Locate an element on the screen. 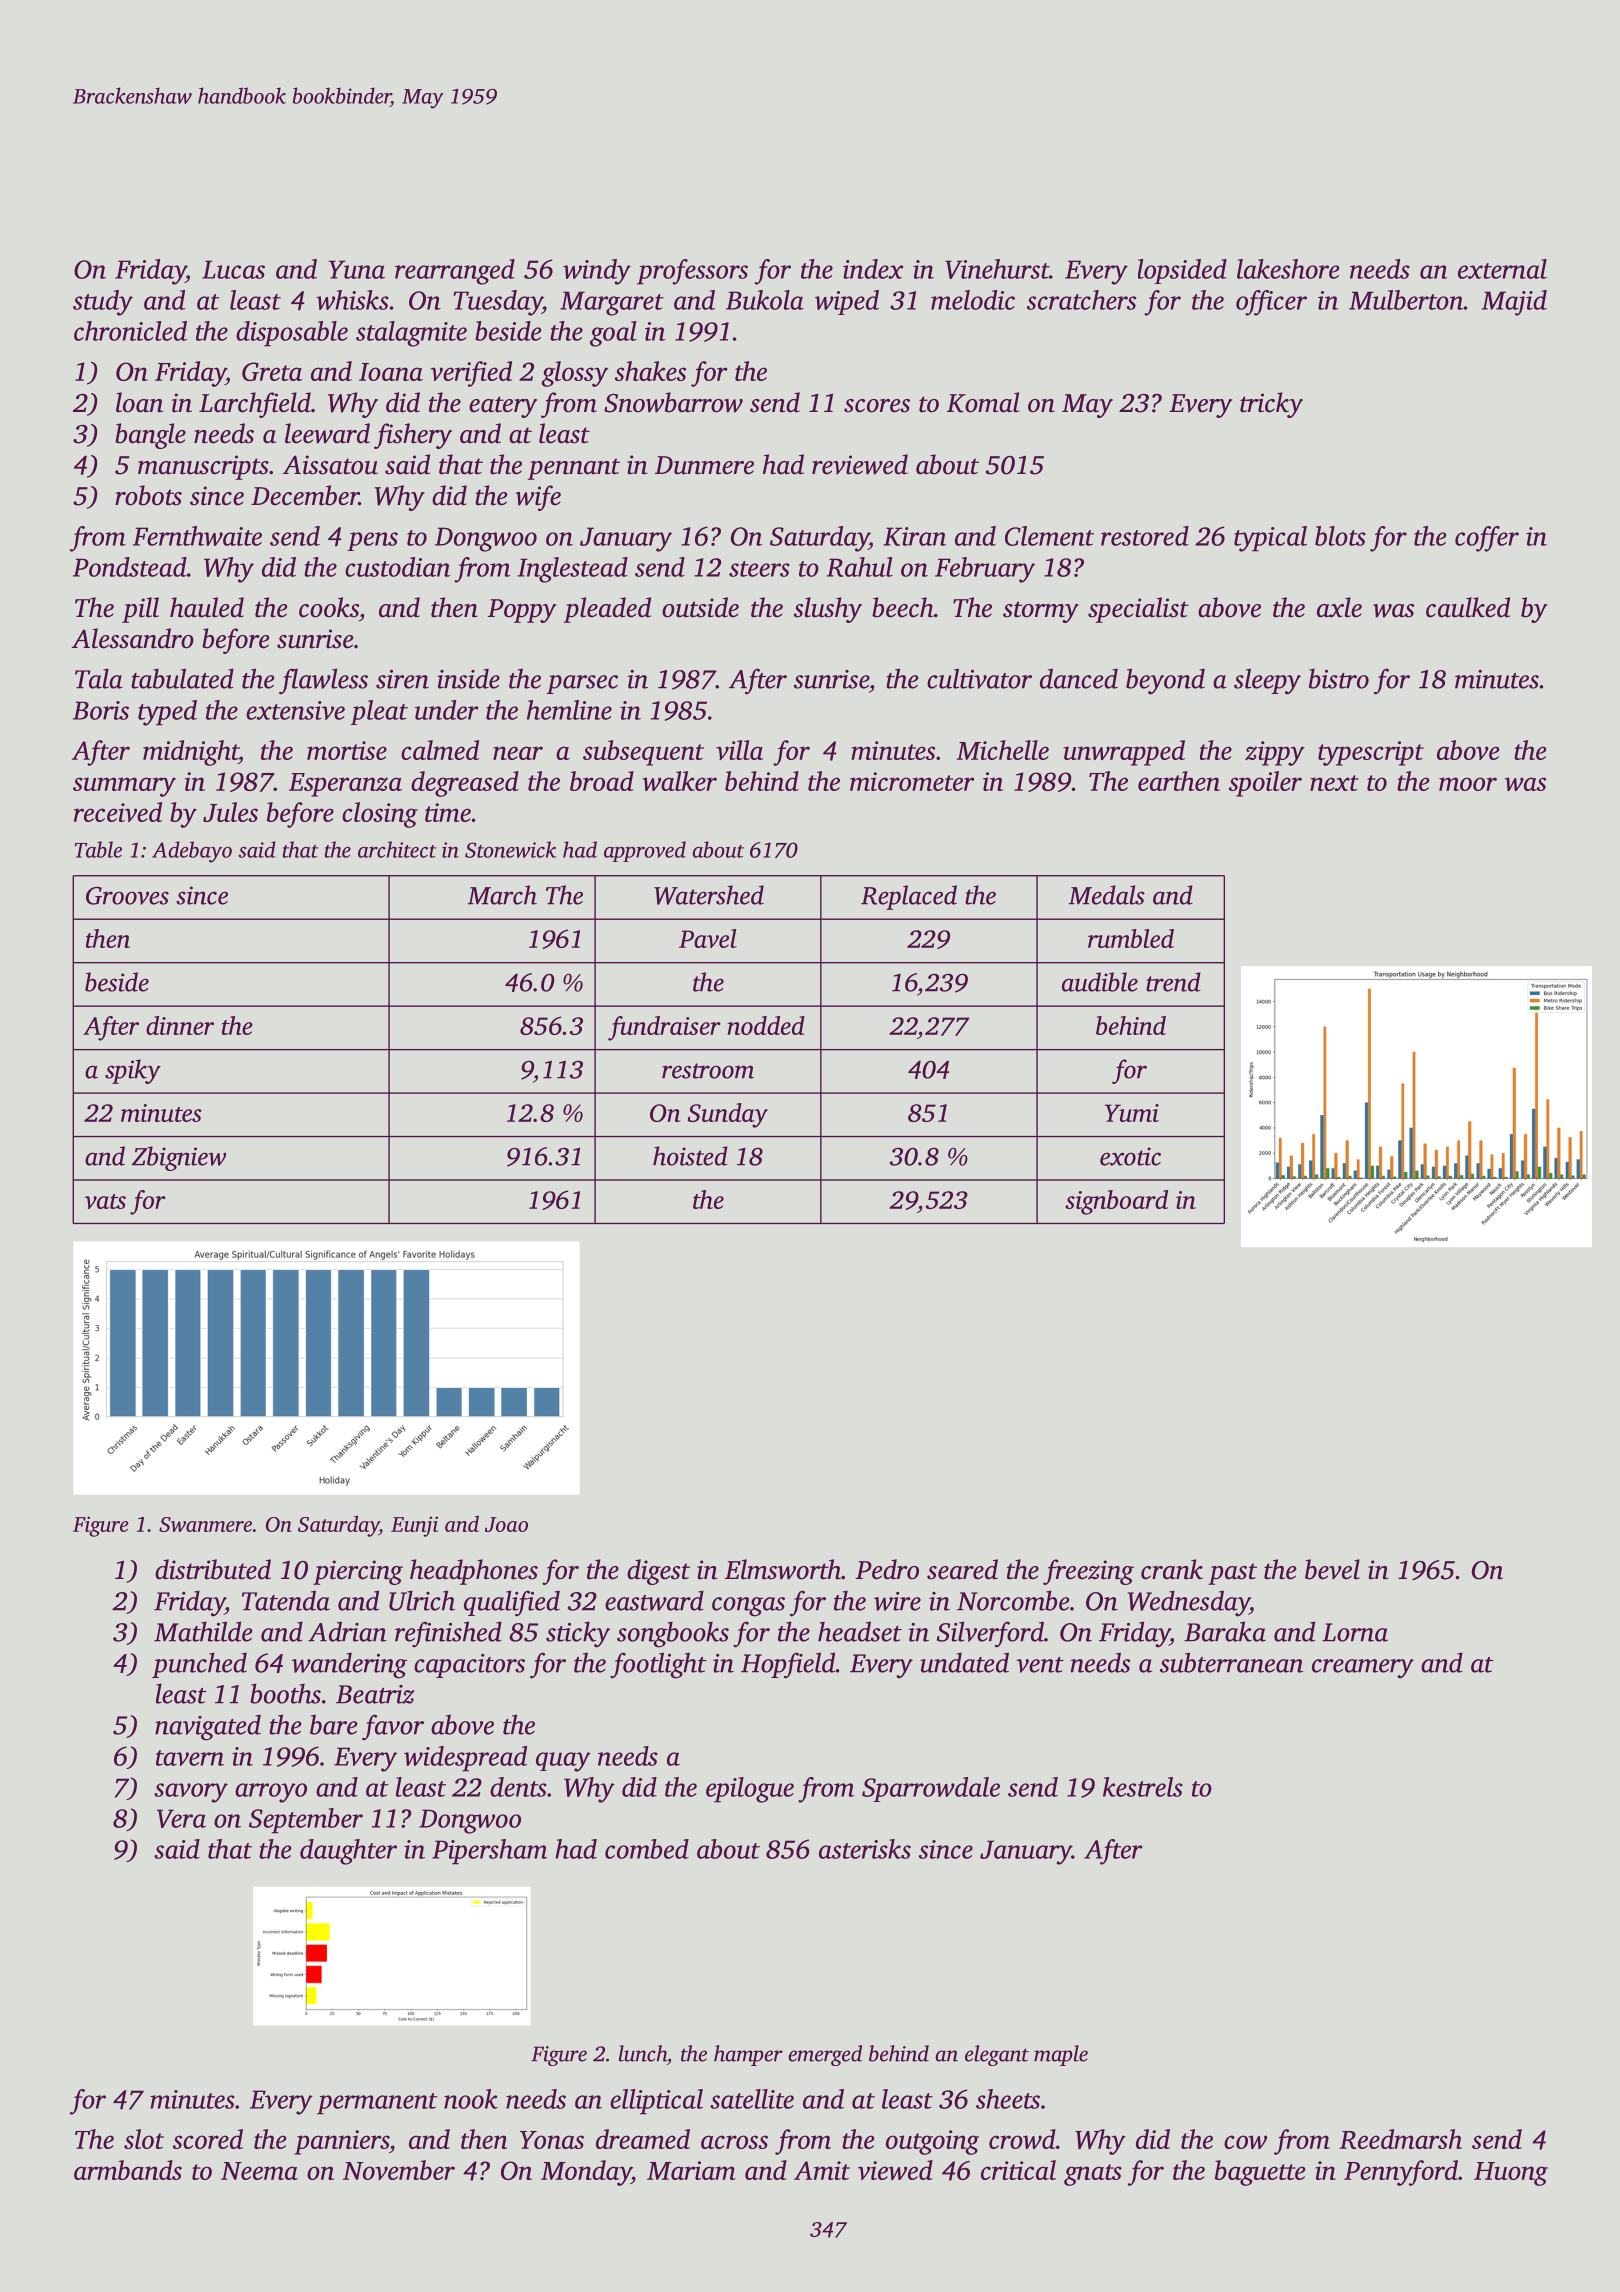 This screenshot has width=1620, height=2292. exotic is located at coordinates (1130, 1156).
